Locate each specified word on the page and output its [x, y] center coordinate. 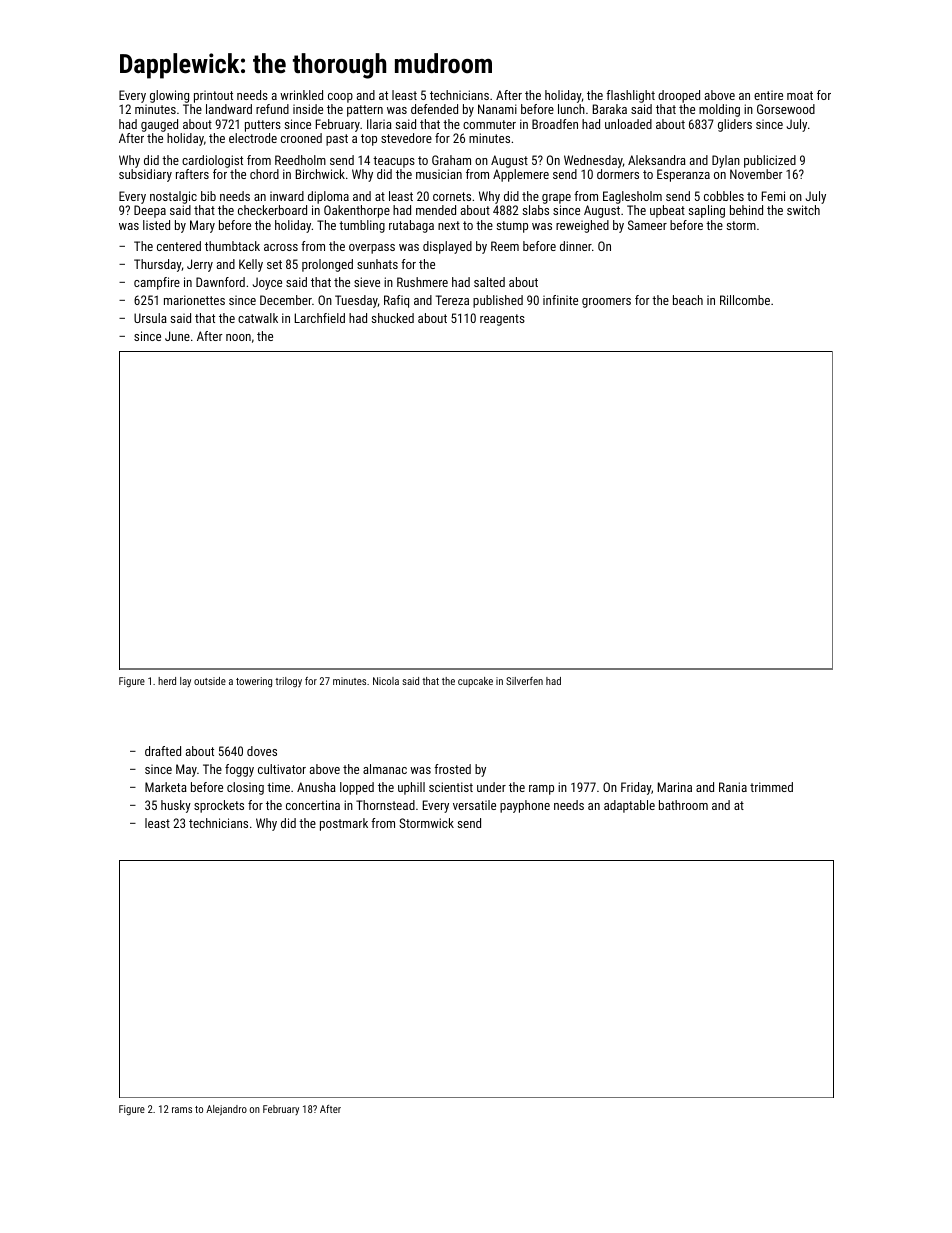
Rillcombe [745, 300]
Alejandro [226, 1110]
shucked [393, 318]
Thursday [158, 265]
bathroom [683, 805]
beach [688, 300]
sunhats [377, 264]
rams [182, 1110]
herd [167, 681]
